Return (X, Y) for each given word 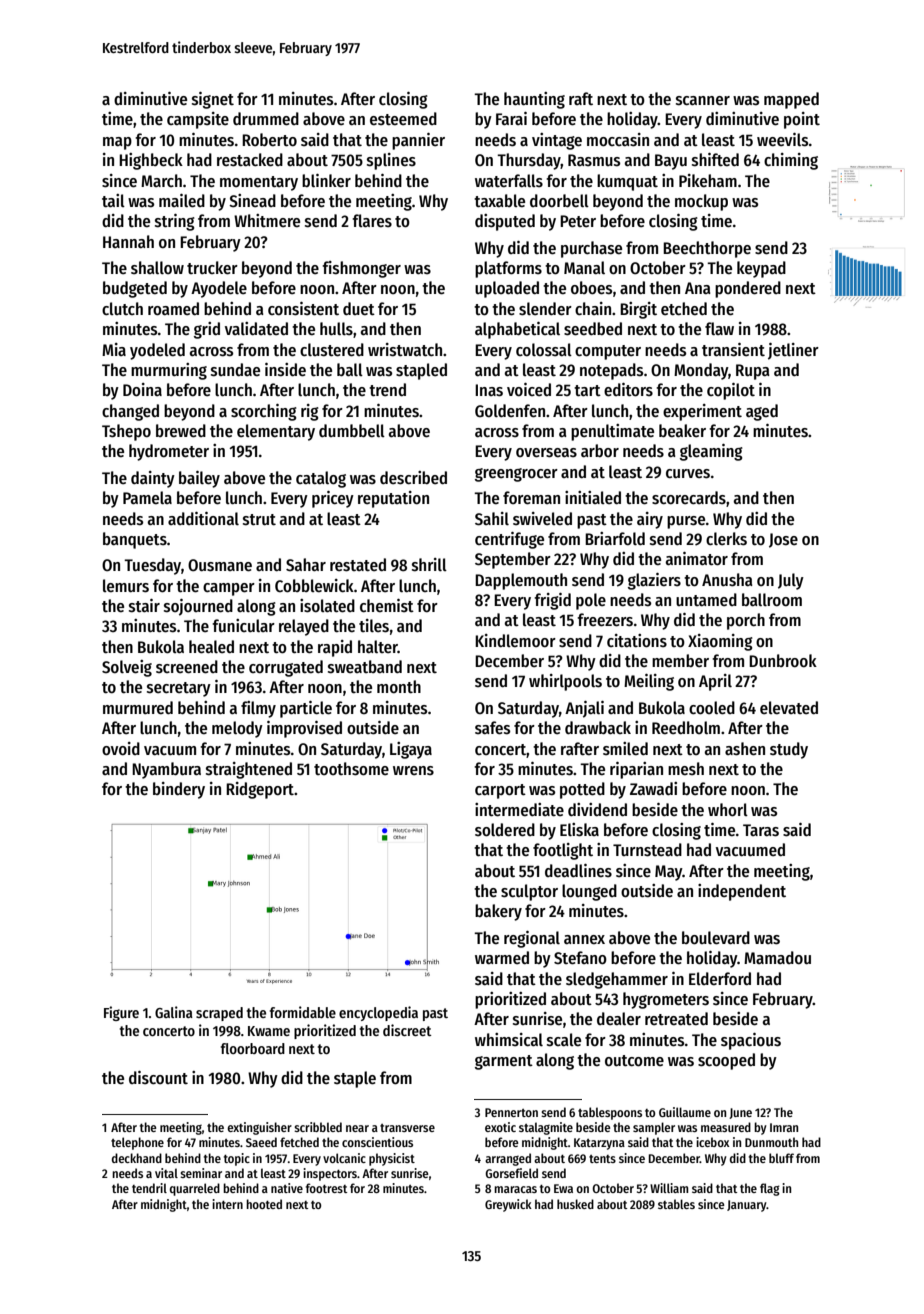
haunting (534, 100)
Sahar (306, 565)
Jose (783, 540)
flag (770, 1189)
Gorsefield (511, 1173)
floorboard (253, 1048)
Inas (489, 390)
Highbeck (151, 161)
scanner (703, 101)
